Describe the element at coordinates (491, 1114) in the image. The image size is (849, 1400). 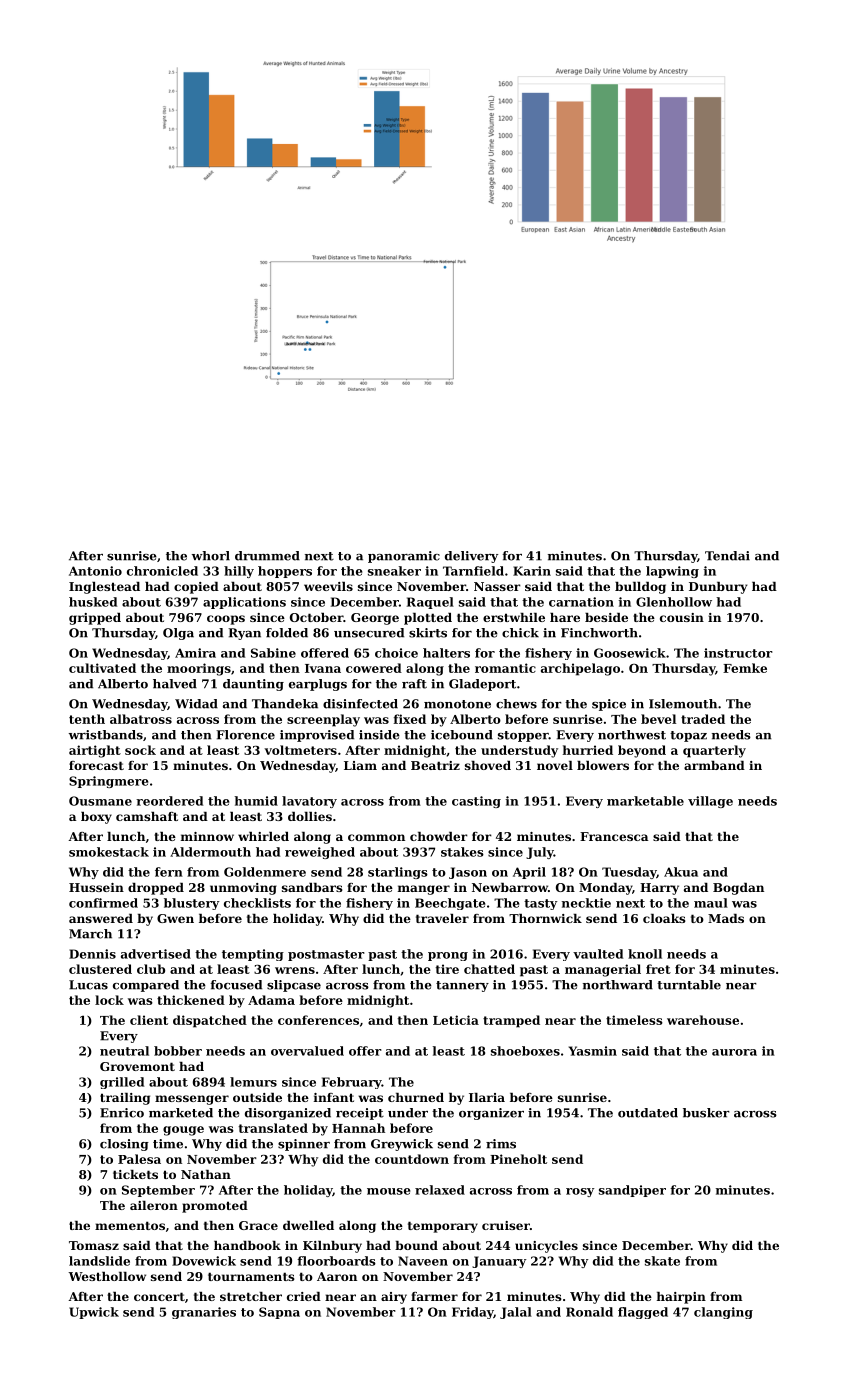
I see `organizer` at that location.
